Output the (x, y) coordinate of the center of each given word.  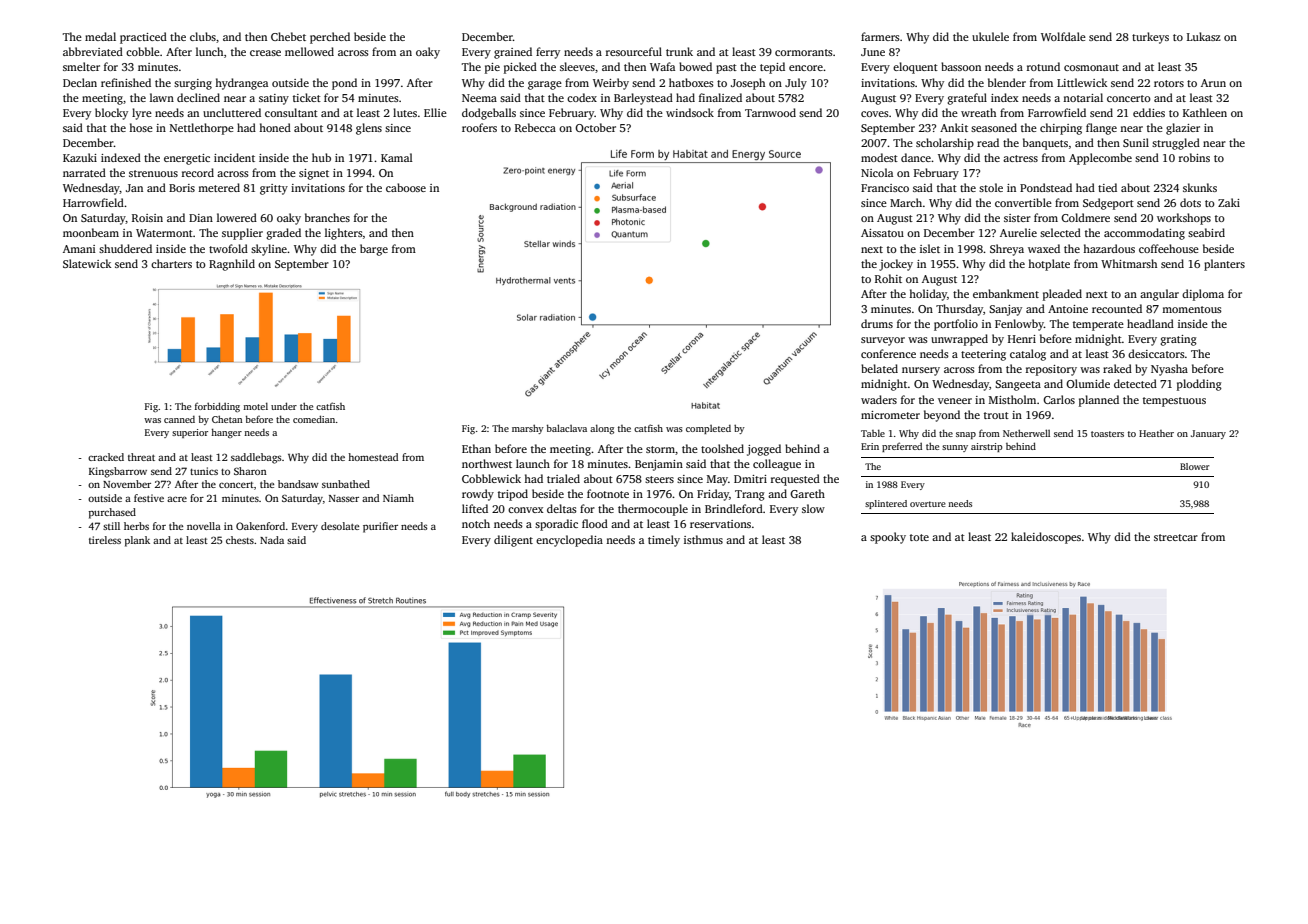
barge (374, 250)
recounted (1117, 308)
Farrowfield (1057, 112)
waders (879, 399)
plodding (1199, 385)
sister (1017, 218)
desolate (340, 526)
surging (193, 84)
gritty (274, 189)
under (284, 406)
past (726, 69)
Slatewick (87, 263)
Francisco (885, 188)
